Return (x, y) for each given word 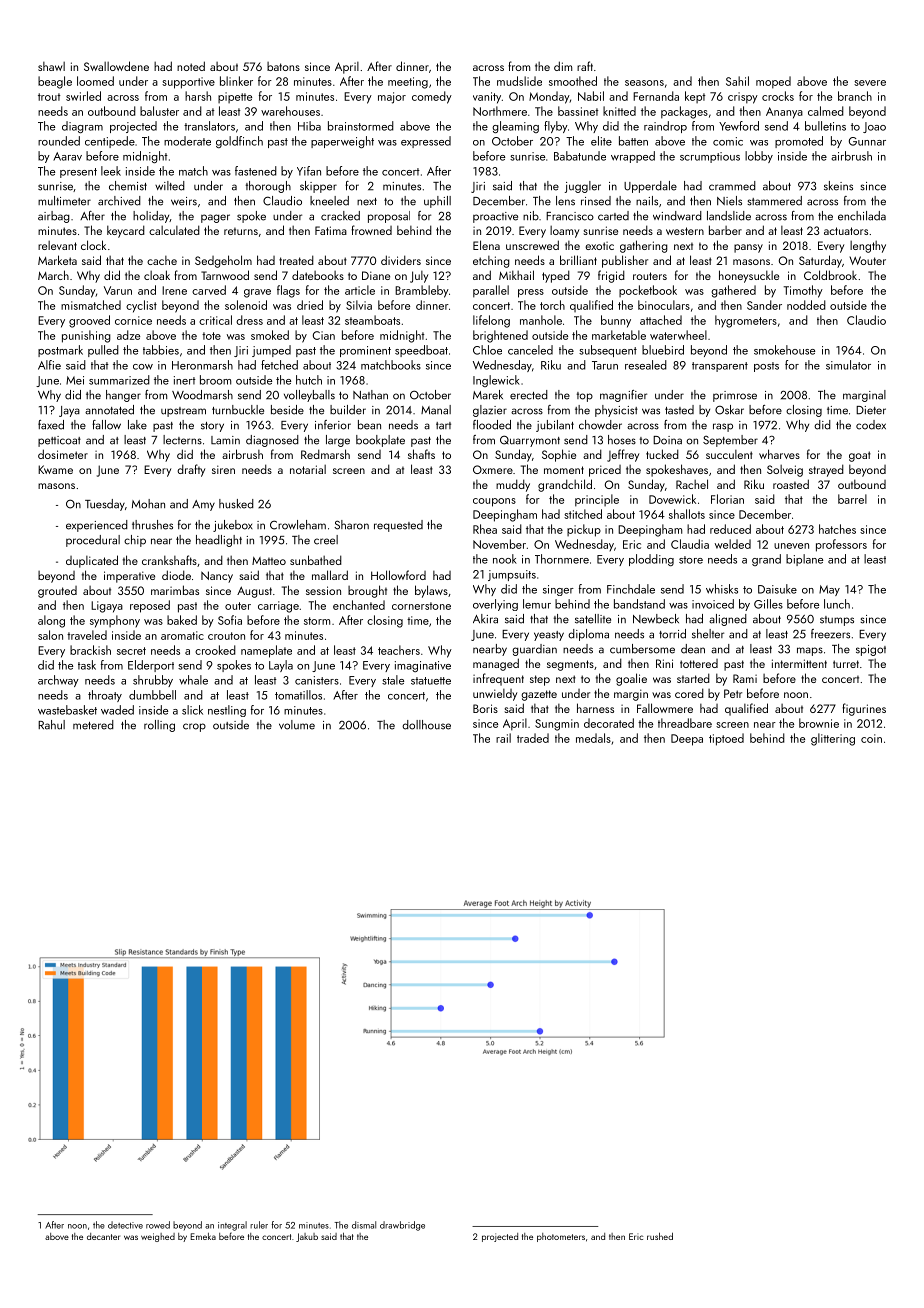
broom (215, 380)
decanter (103, 1236)
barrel (852, 499)
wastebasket (67, 710)
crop (194, 727)
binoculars (664, 305)
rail (503, 738)
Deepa (687, 740)
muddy (513, 485)
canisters (317, 680)
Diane (376, 275)
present (78, 173)
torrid (672, 634)
